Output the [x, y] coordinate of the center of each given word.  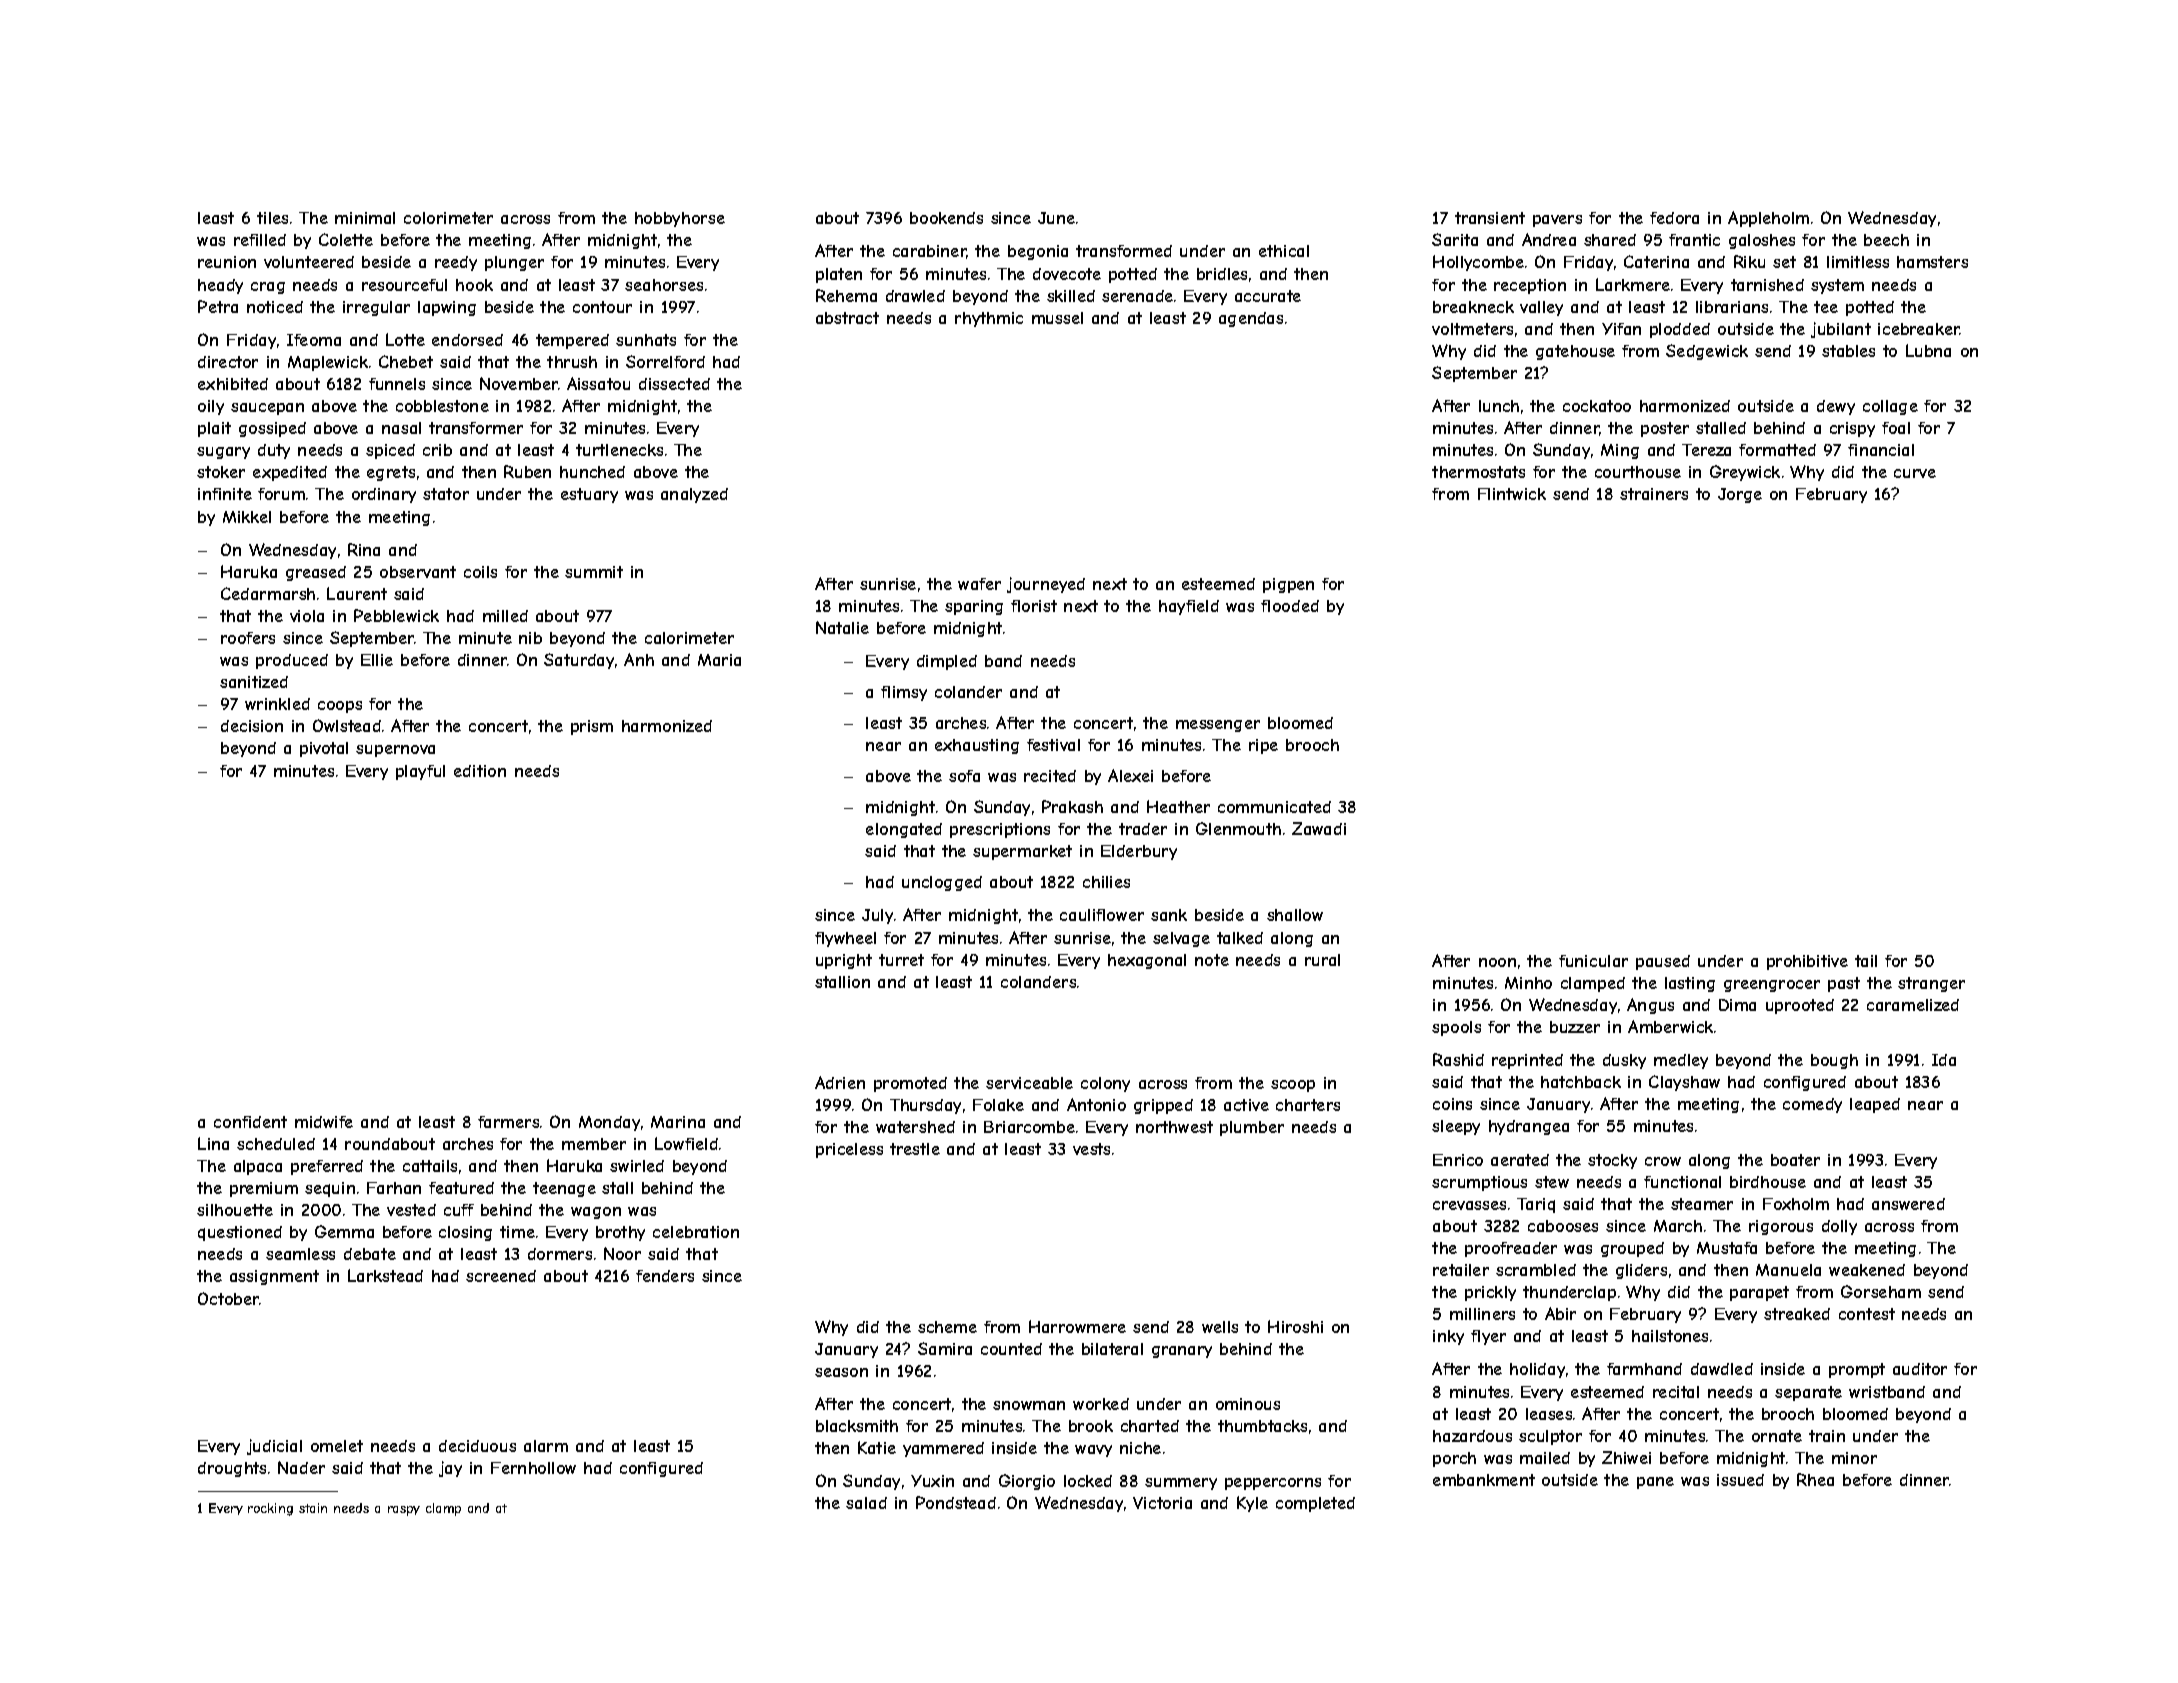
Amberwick [1670, 1026]
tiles [272, 218]
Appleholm [1768, 219]
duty [274, 451]
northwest [1174, 1127]
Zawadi [1319, 828]
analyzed [694, 495]
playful [420, 772]
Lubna [1928, 350]
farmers [508, 1122]
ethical [1284, 251]
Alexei [1130, 775]
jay [450, 1469]
